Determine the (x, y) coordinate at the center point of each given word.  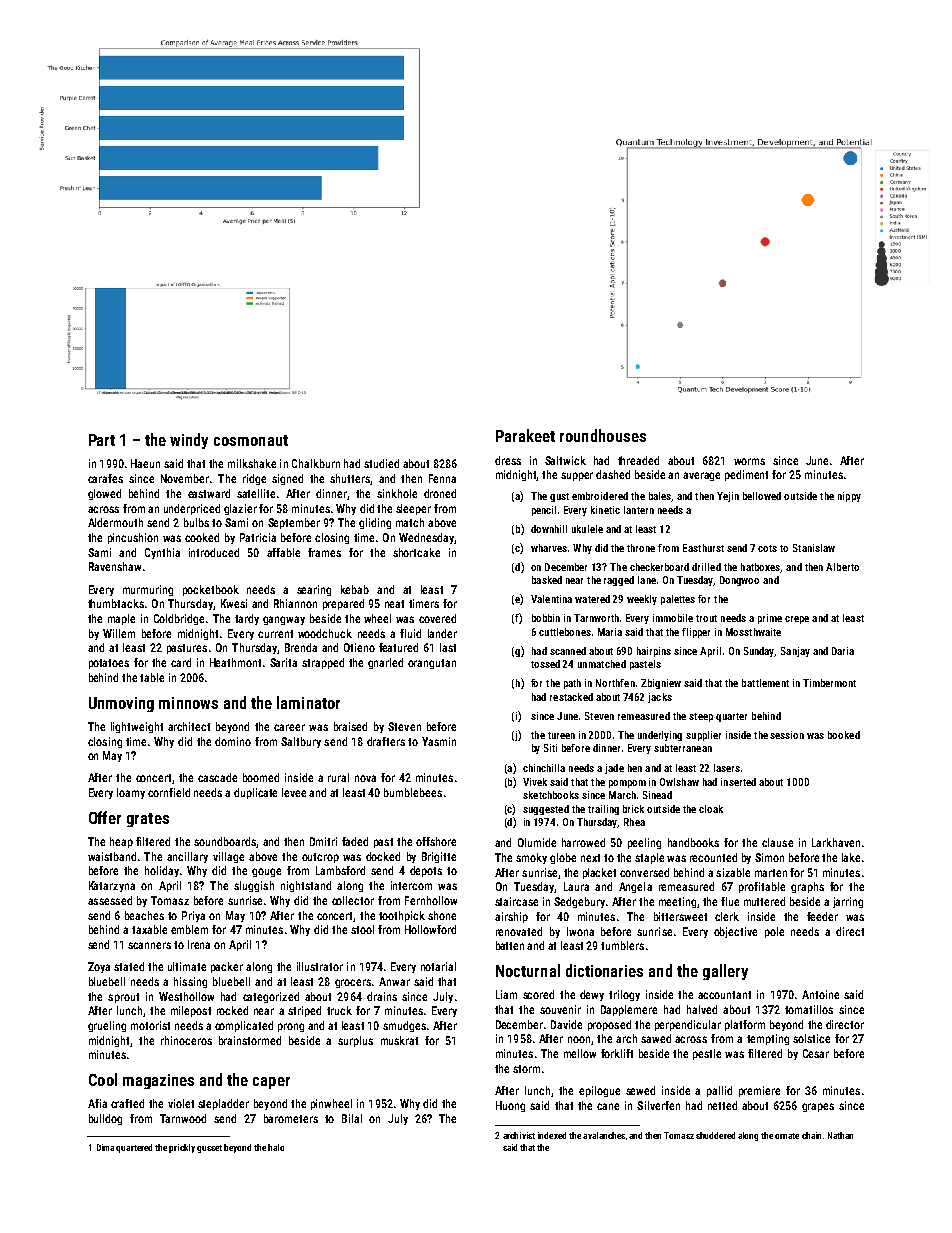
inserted (738, 782)
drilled (706, 567)
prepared (343, 604)
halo (276, 1147)
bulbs (196, 522)
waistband (112, 856)
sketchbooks (551, 795)
